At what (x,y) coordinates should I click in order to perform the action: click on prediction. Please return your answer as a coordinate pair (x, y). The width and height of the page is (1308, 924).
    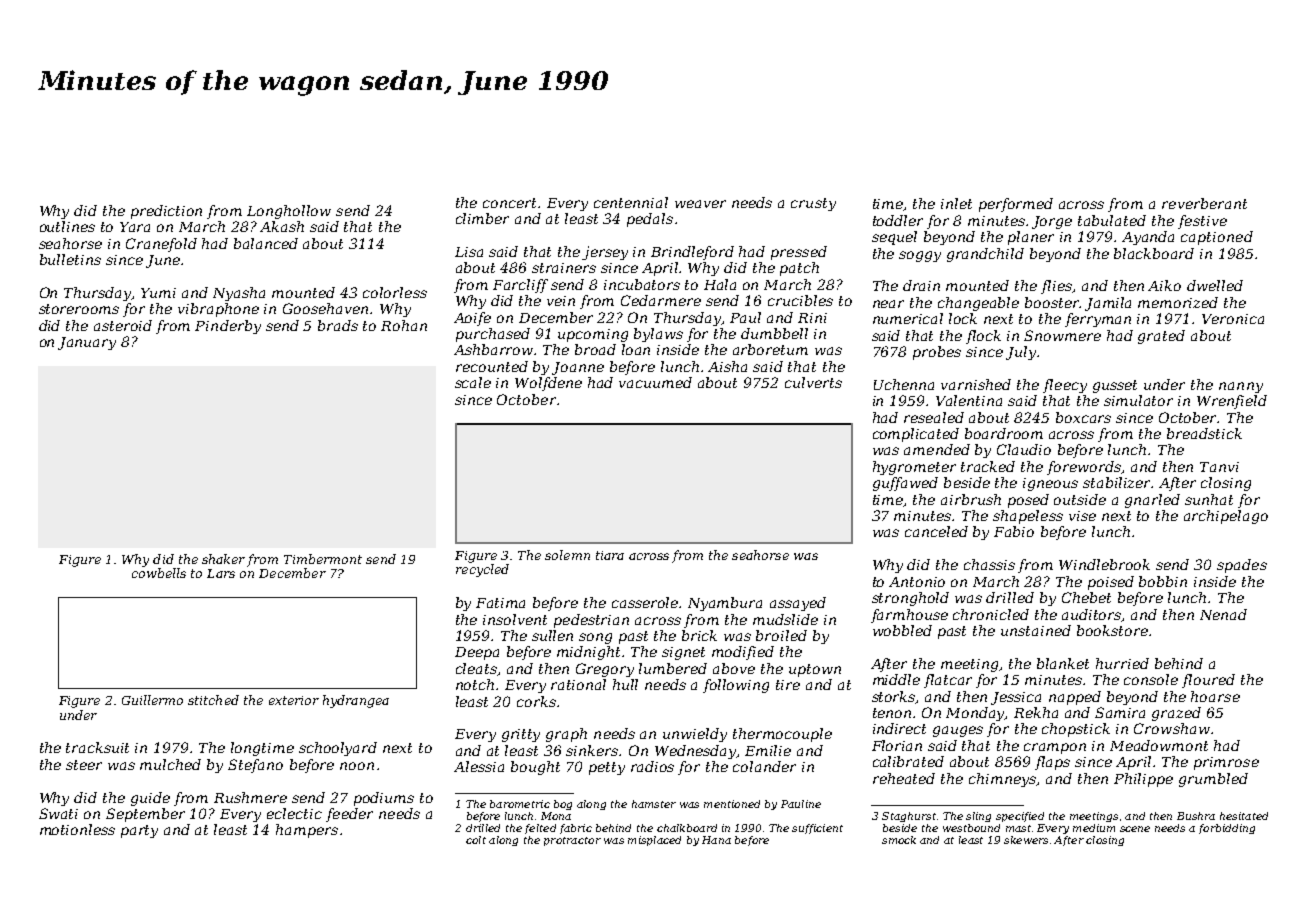
    Looking at the image, I should click on (166, 212).
